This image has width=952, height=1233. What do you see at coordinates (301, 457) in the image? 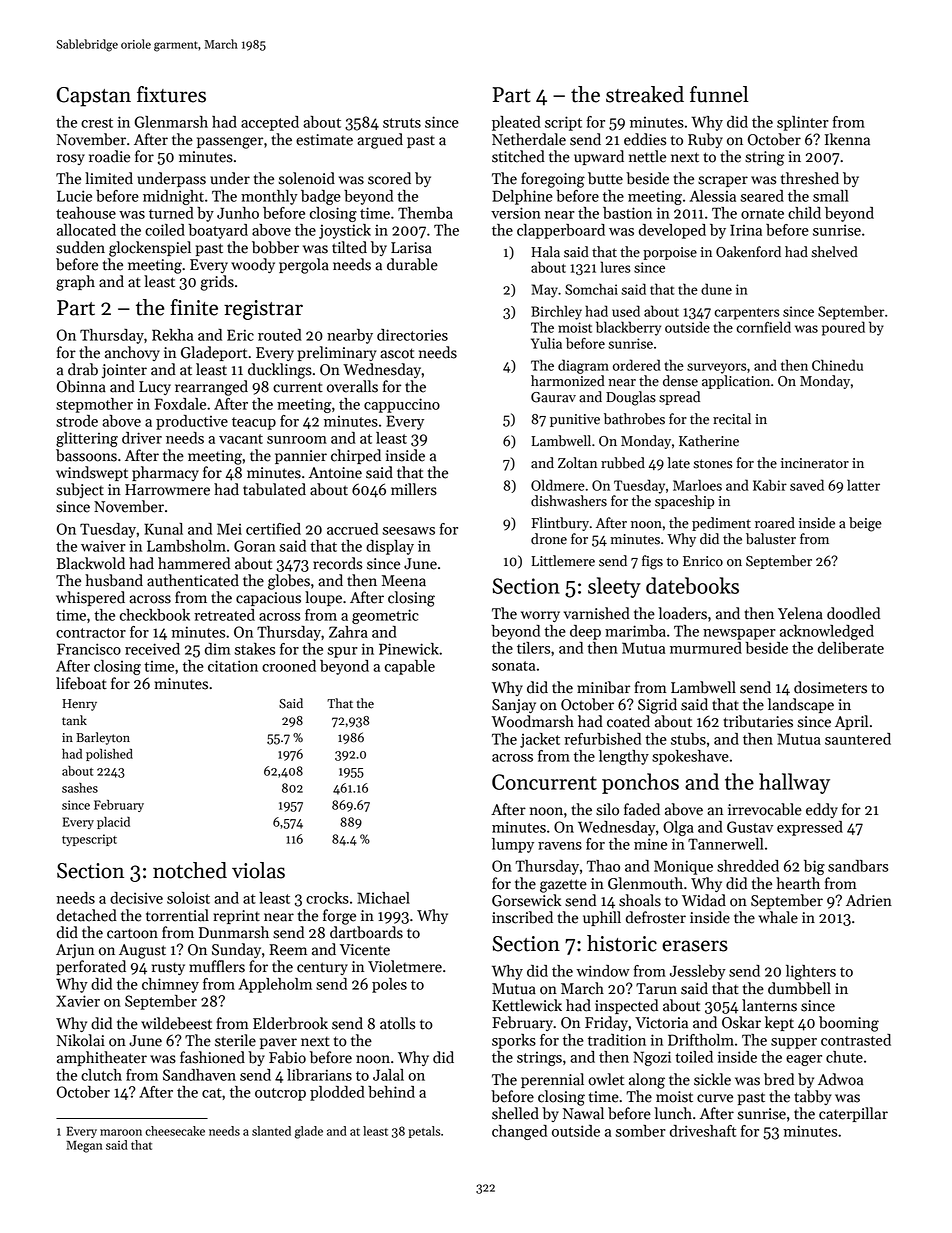
I see `pannier` at bounding box center [301, 457].
